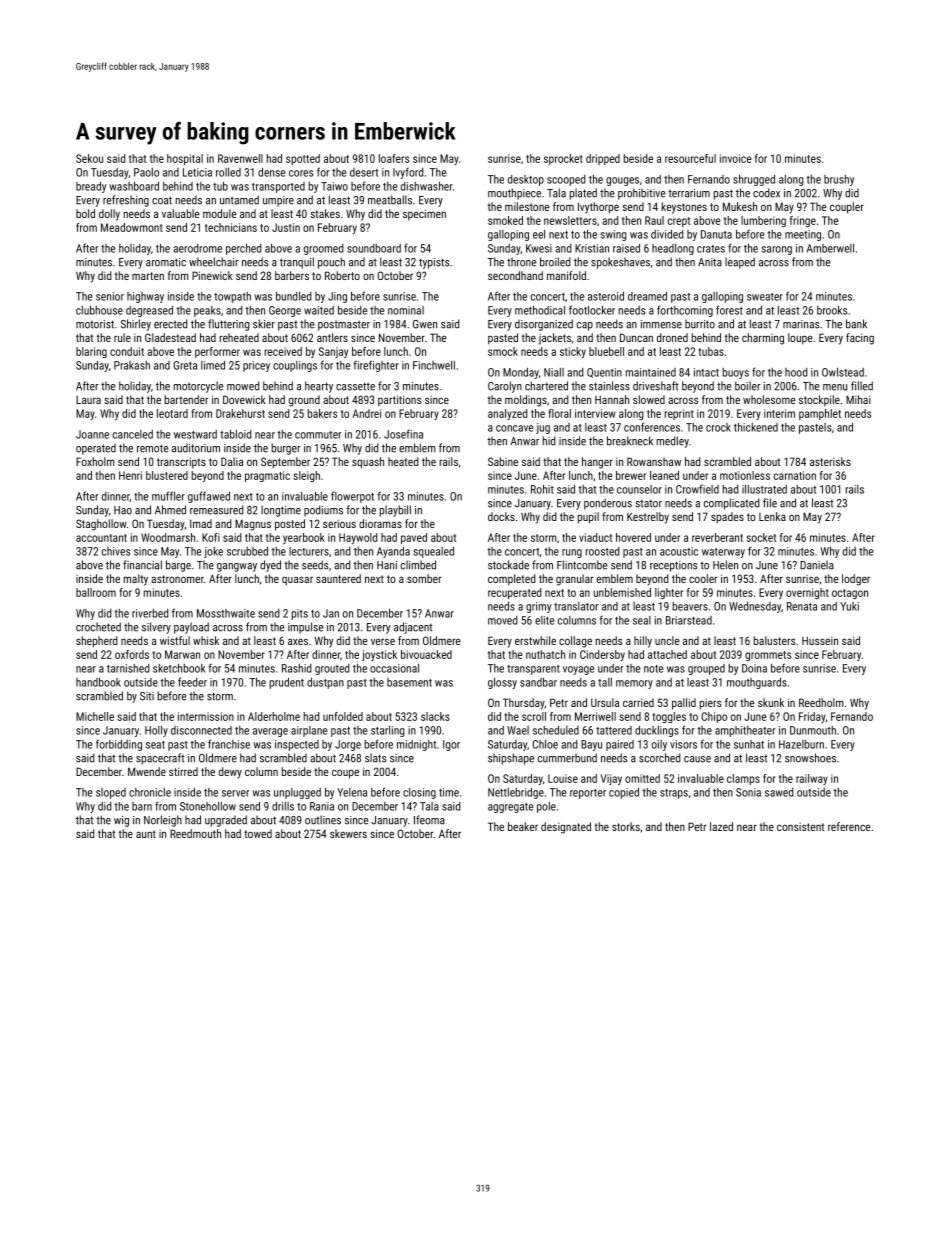  Describe the element at coordinates (598, 208) in the page. I see `Ivythorpe` at that location.
